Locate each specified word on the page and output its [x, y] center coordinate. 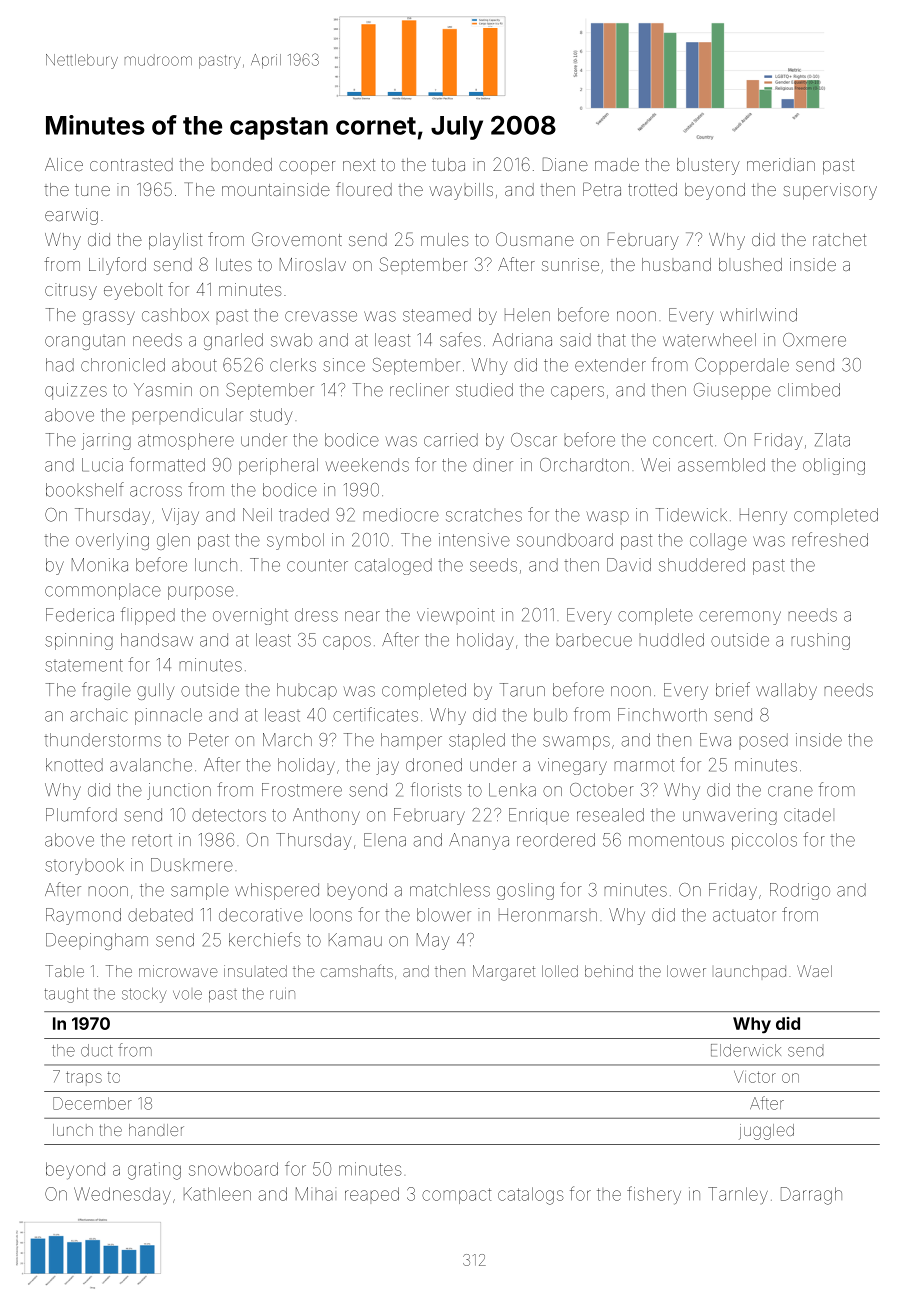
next [359, 165]
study [271, 416]
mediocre [401, 515]
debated [160, 915]
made [617, 164]
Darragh [811, 1196]
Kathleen [217, 1194]
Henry [763, 516]
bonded [242, 164]
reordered [556, 840]
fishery [654, 1195]
